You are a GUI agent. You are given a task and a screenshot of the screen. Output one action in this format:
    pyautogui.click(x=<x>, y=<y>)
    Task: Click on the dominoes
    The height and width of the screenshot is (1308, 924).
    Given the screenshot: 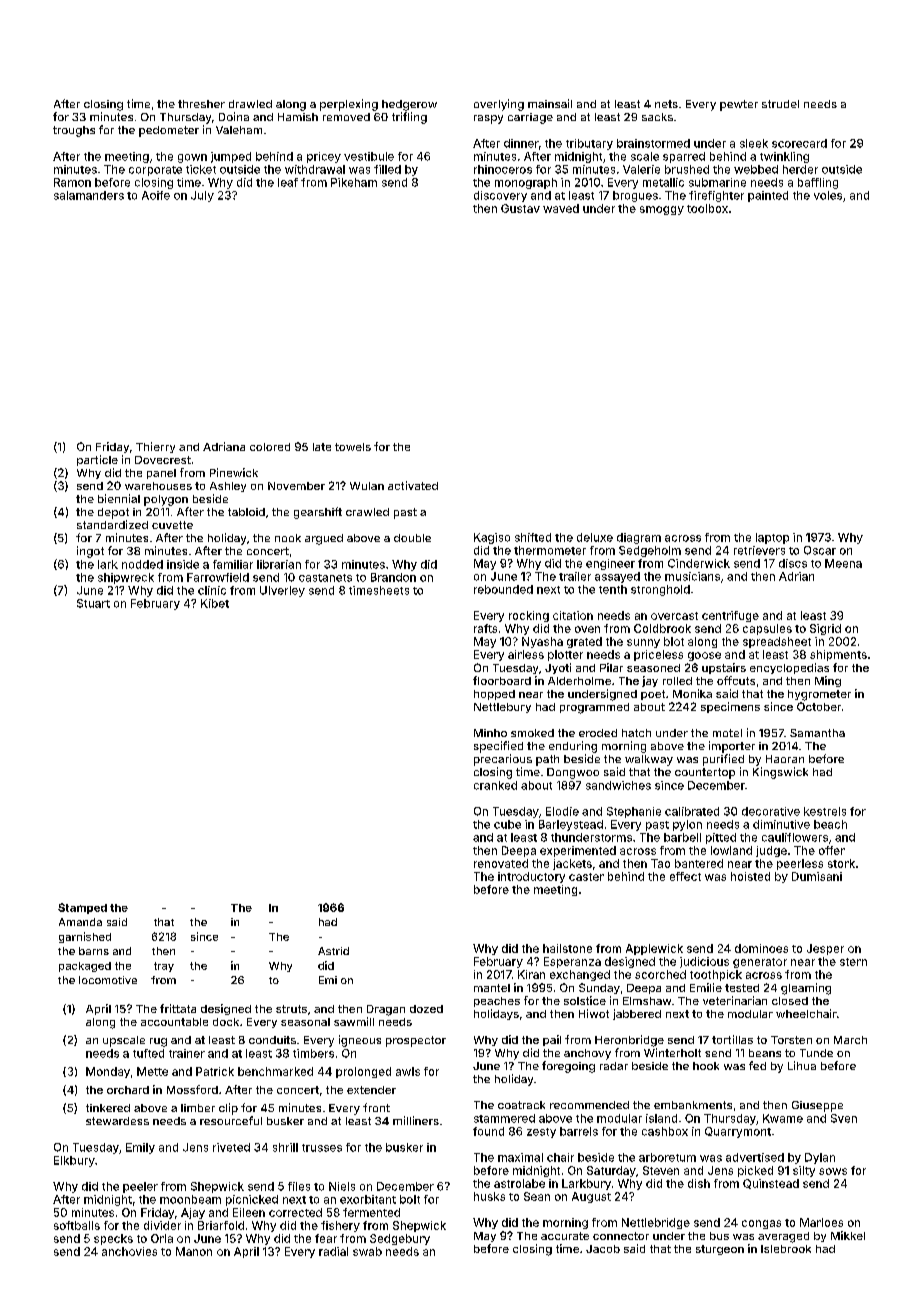 What is the action you would take?
    pyautogui.click(x=761, y=948)
